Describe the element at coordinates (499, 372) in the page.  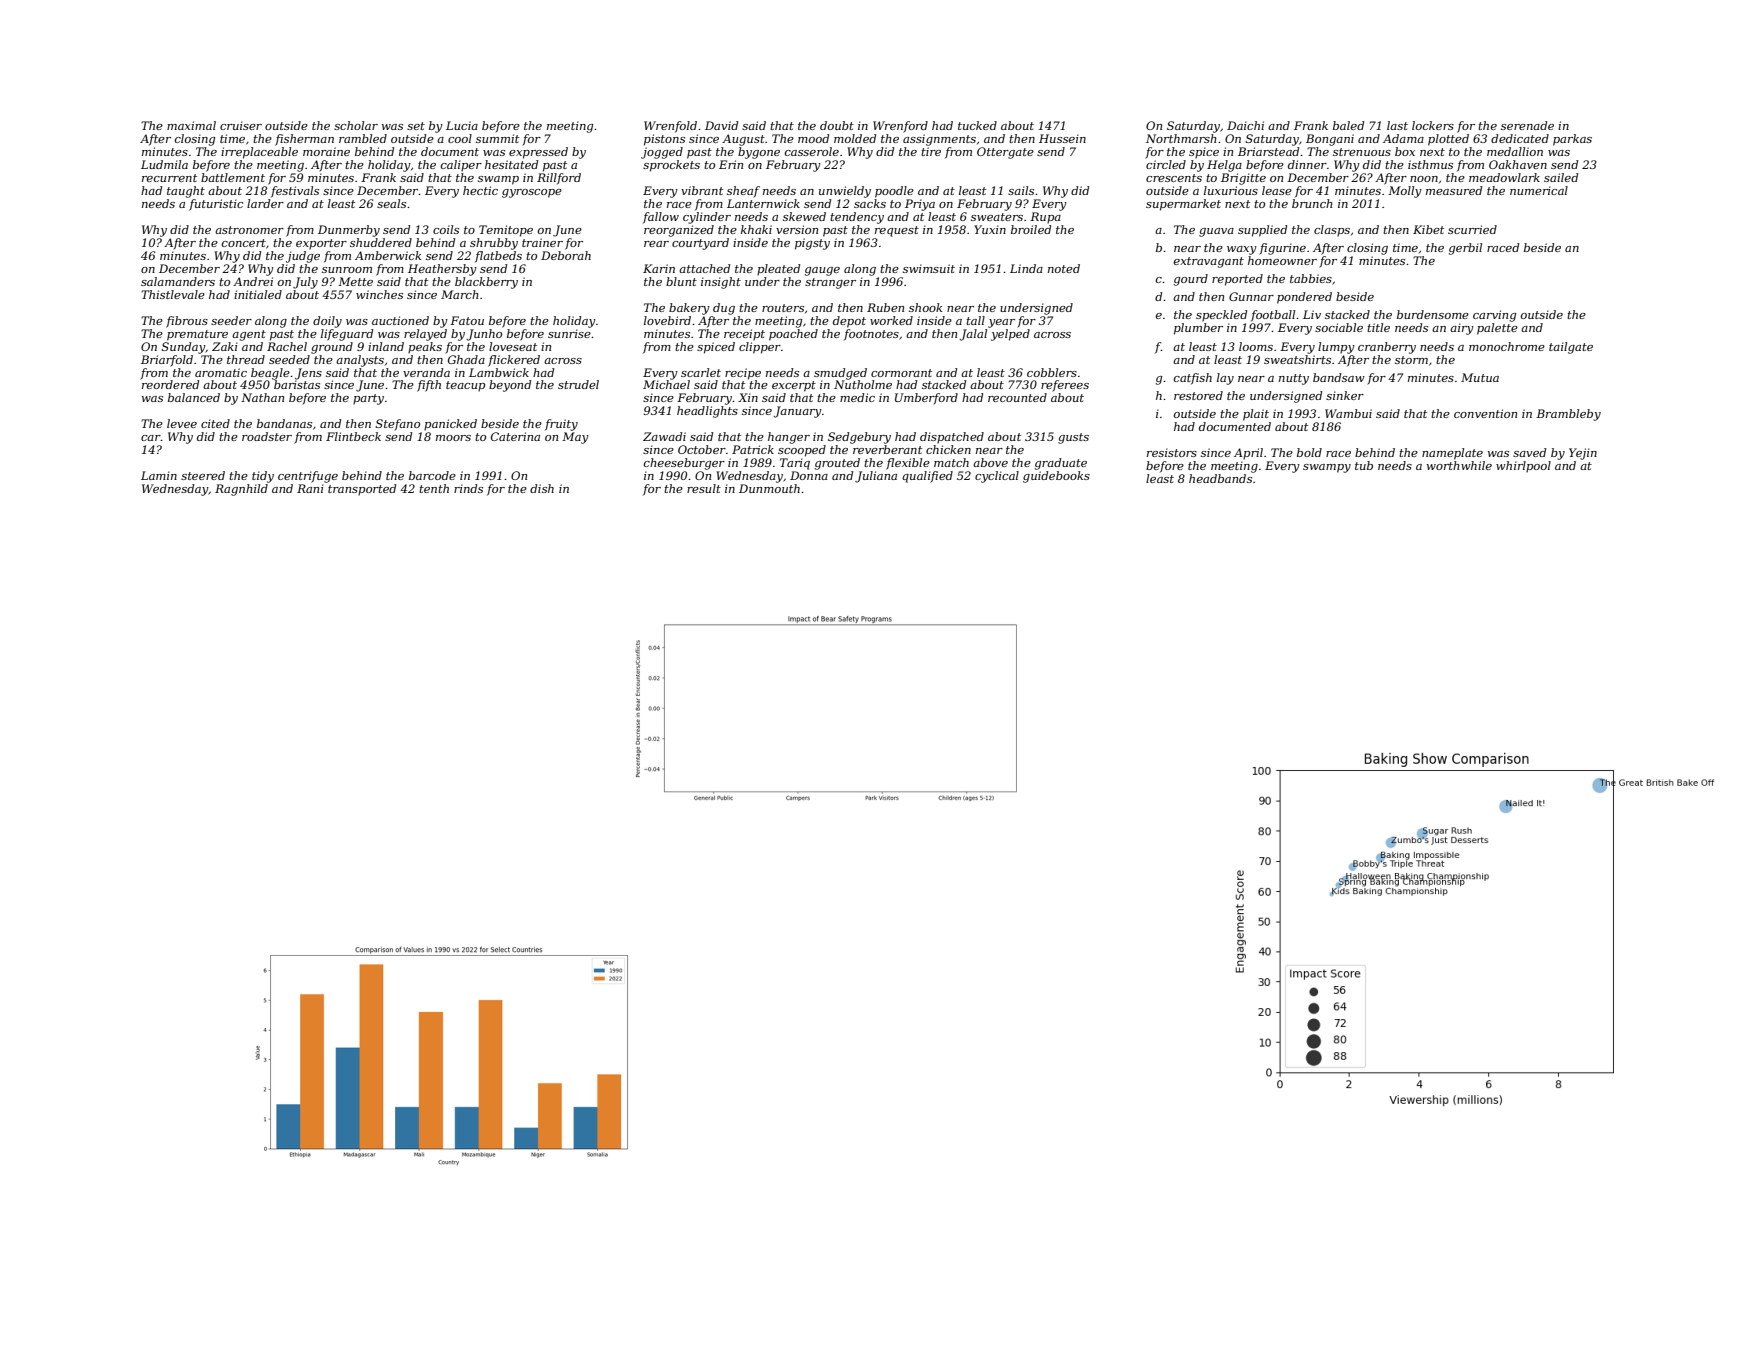
I see `Lambwick` at that location.
